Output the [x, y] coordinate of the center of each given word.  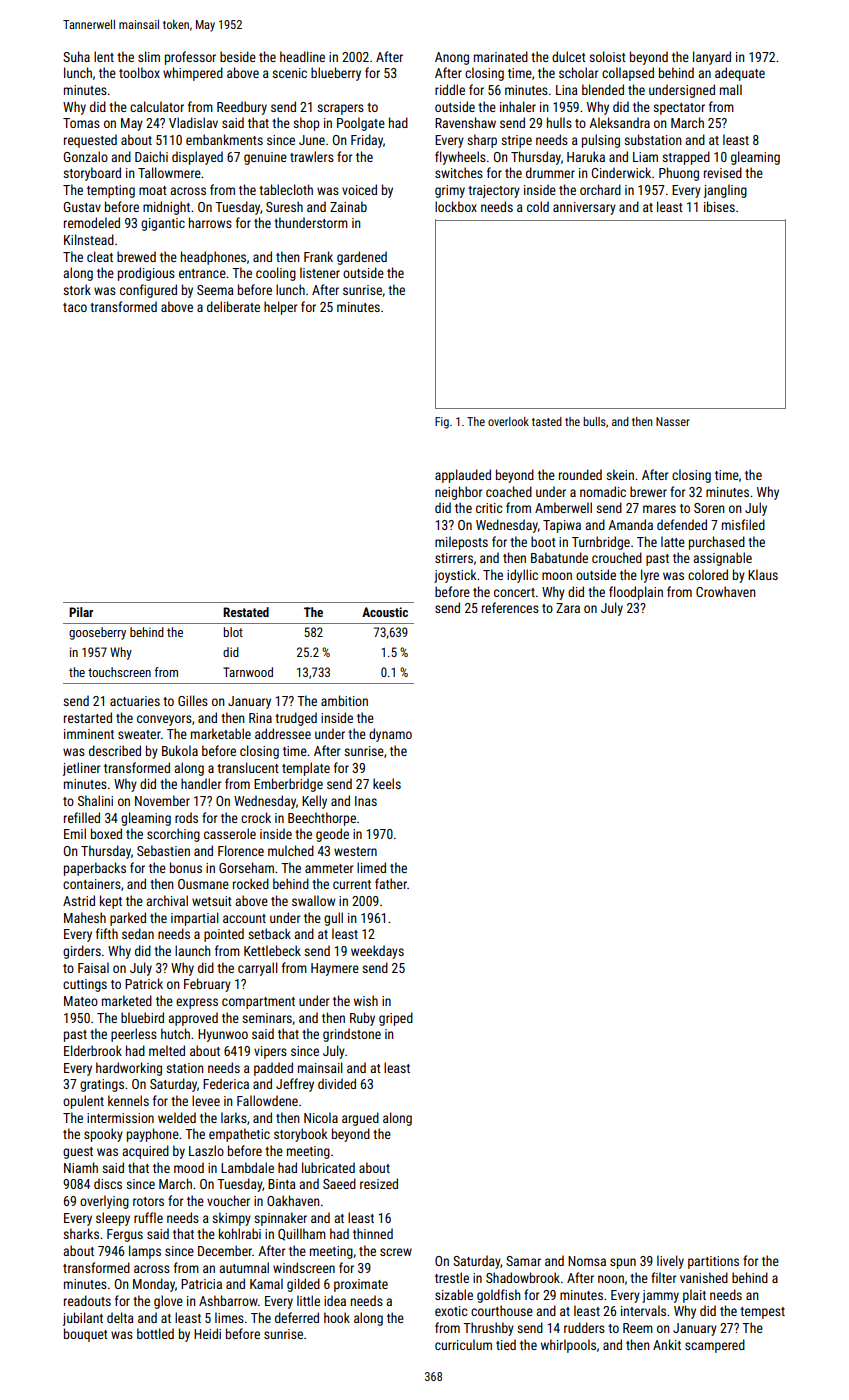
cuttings [85, 985]
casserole [230, 833]
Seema [215, 290]
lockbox [456, 206]
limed [371, 867]
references [510, 607]
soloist [607, 56]
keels [387, 783]
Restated [246, 612]
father [391, 883]
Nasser [673, 421]
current [352, 884]
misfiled [743, 524]
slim [149, 56]
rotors [148, 1201]
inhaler [518, 106]
